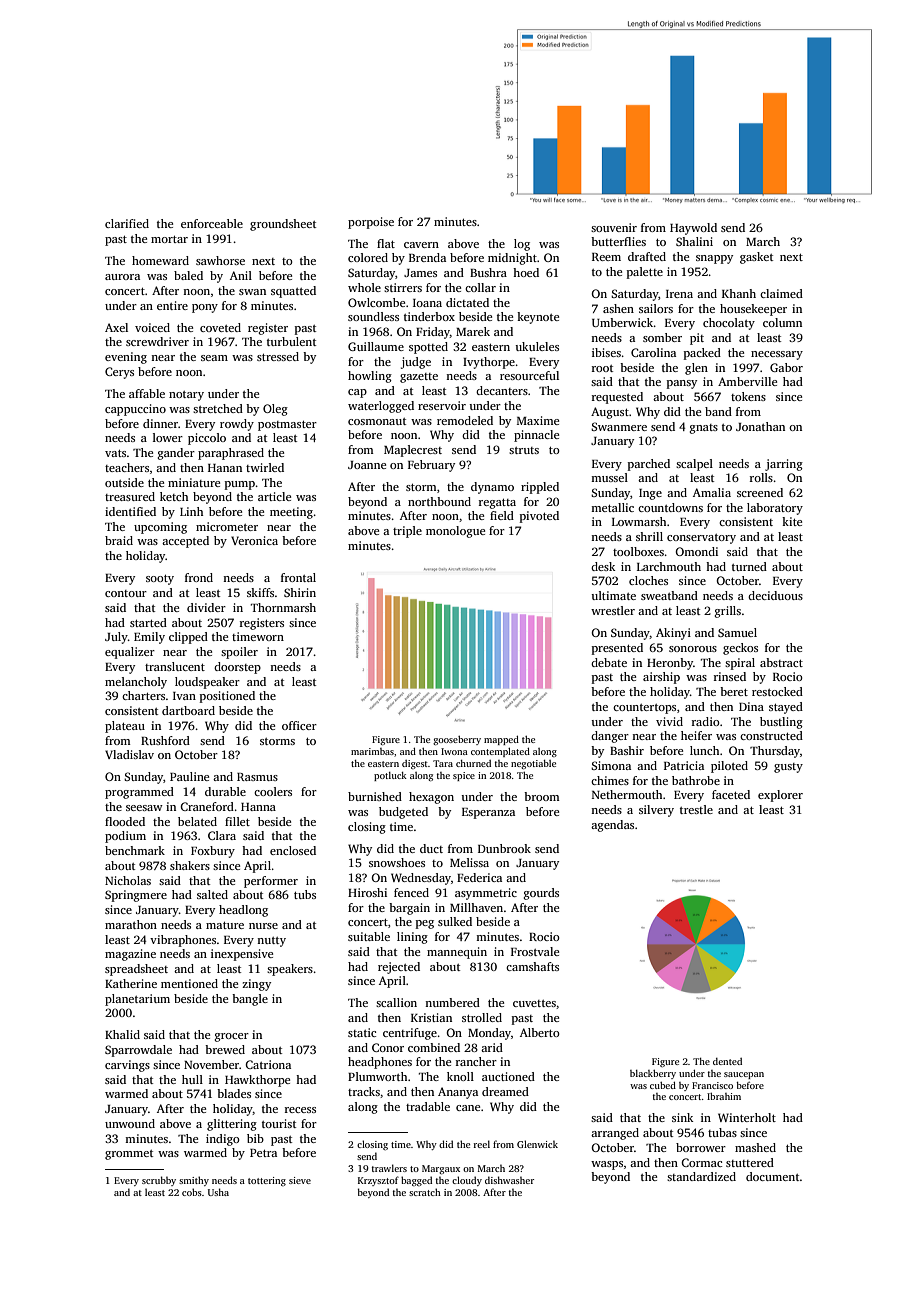 Image resolution: width=908 pixels, height=1316 pixels. I want to click on gooseberry, so click(457, 740).
